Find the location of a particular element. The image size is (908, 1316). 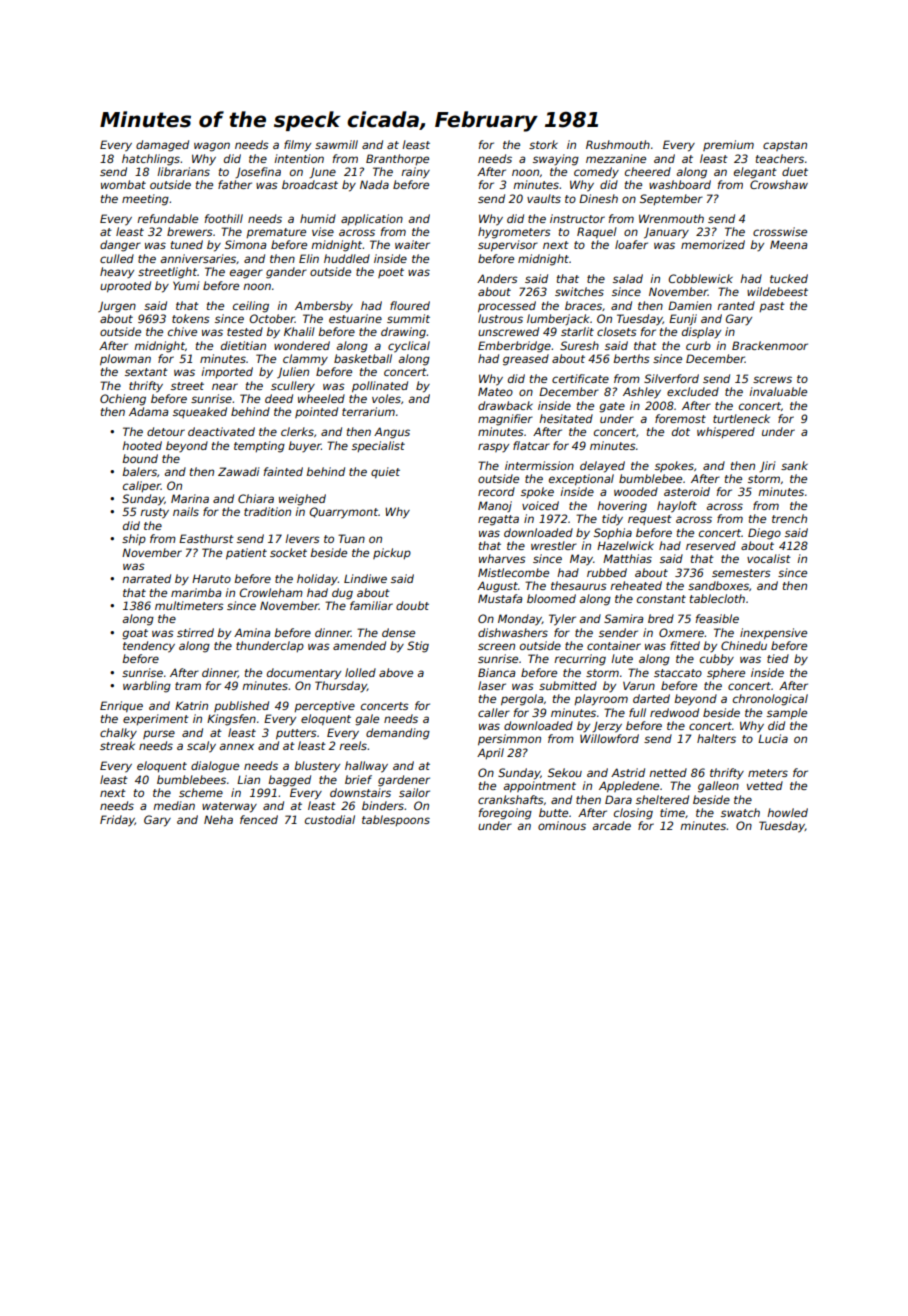

Adama is located at coordinates (149, 411).
